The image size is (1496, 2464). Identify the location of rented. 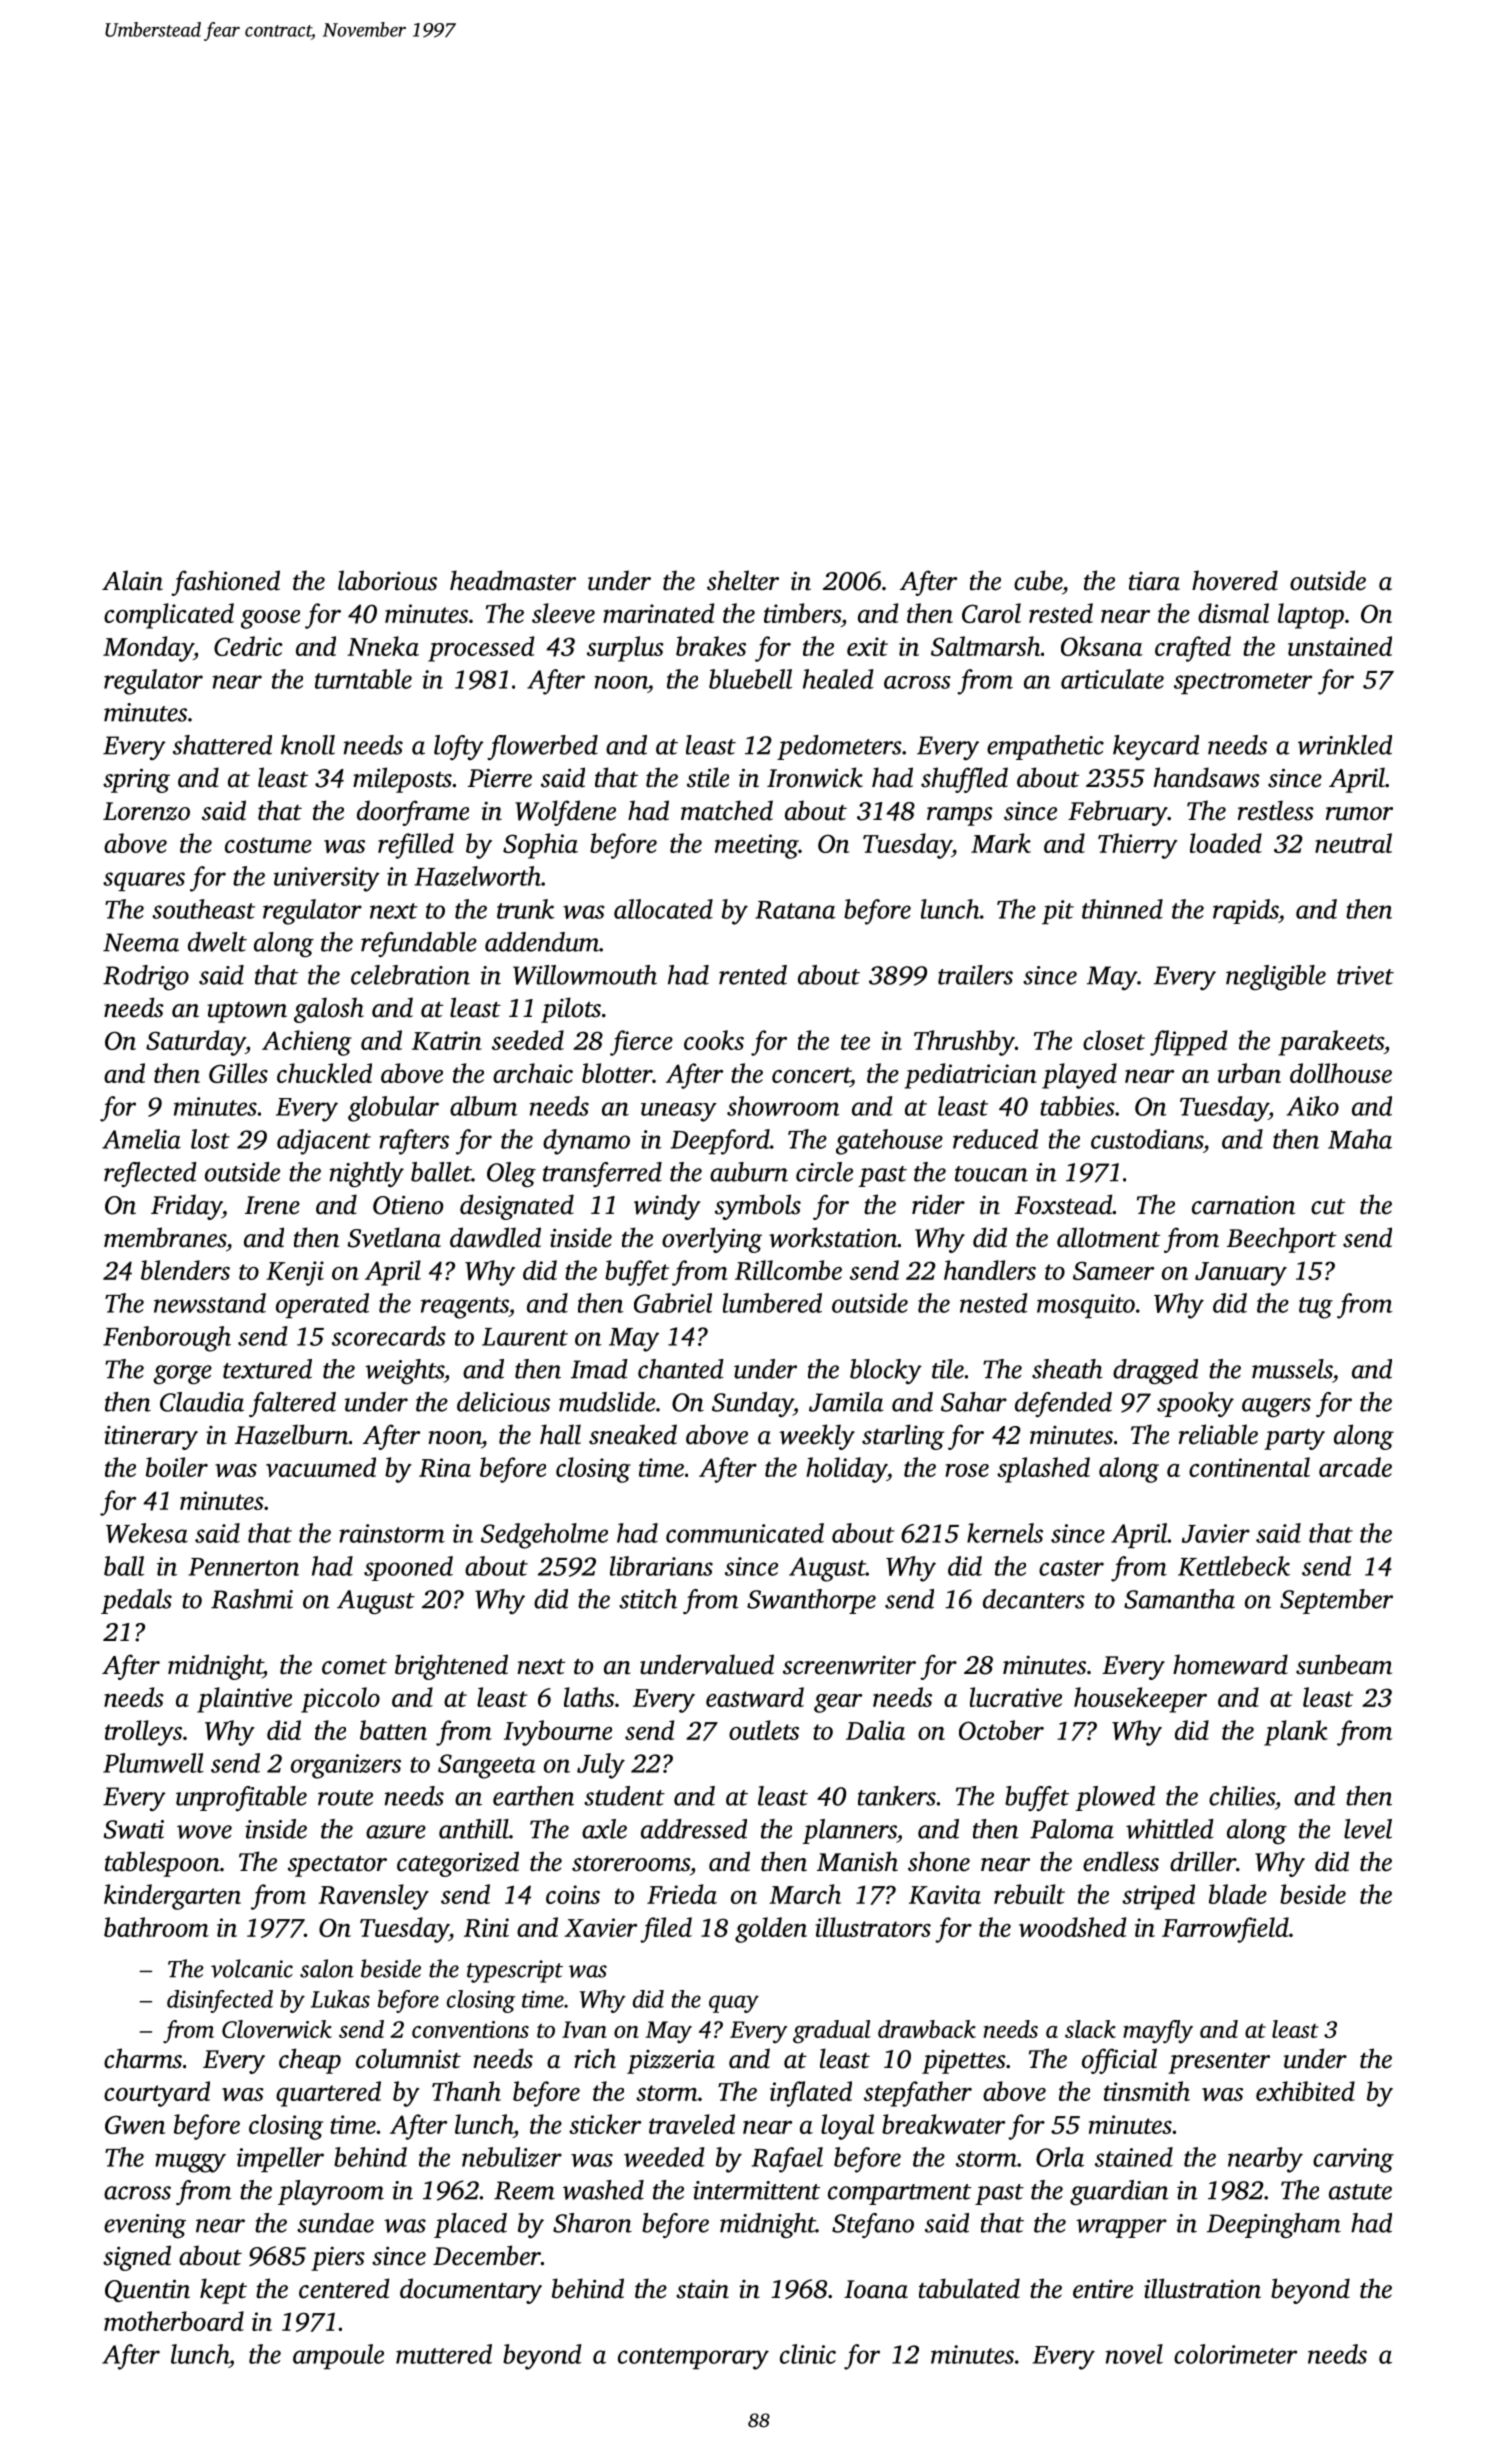
(753, 975).
